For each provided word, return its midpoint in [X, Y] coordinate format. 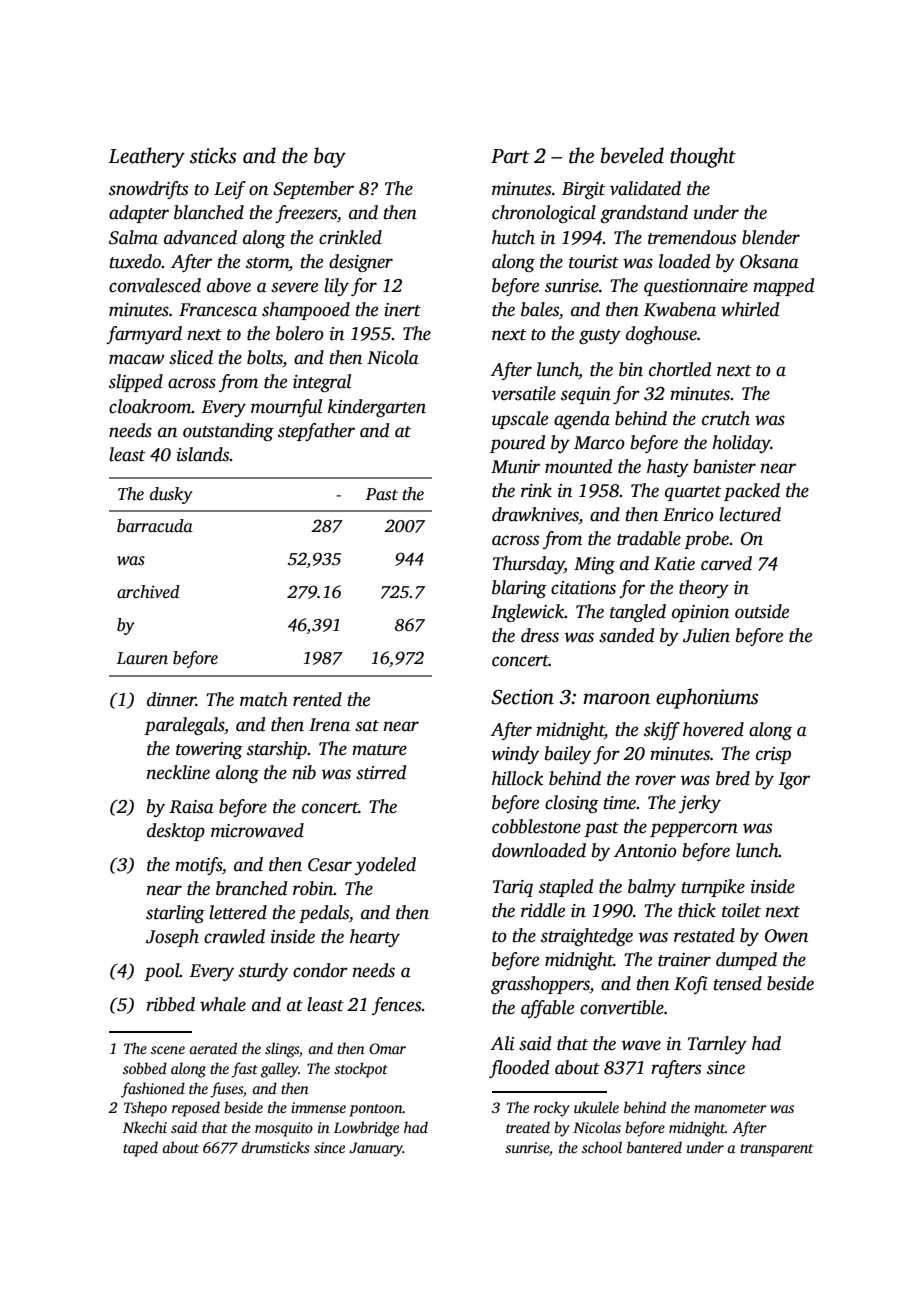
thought [703, 157]
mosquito [284, 1129]
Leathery [146, 157]
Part [510, 156]
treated [528, 1127]
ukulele [596, 1107]
